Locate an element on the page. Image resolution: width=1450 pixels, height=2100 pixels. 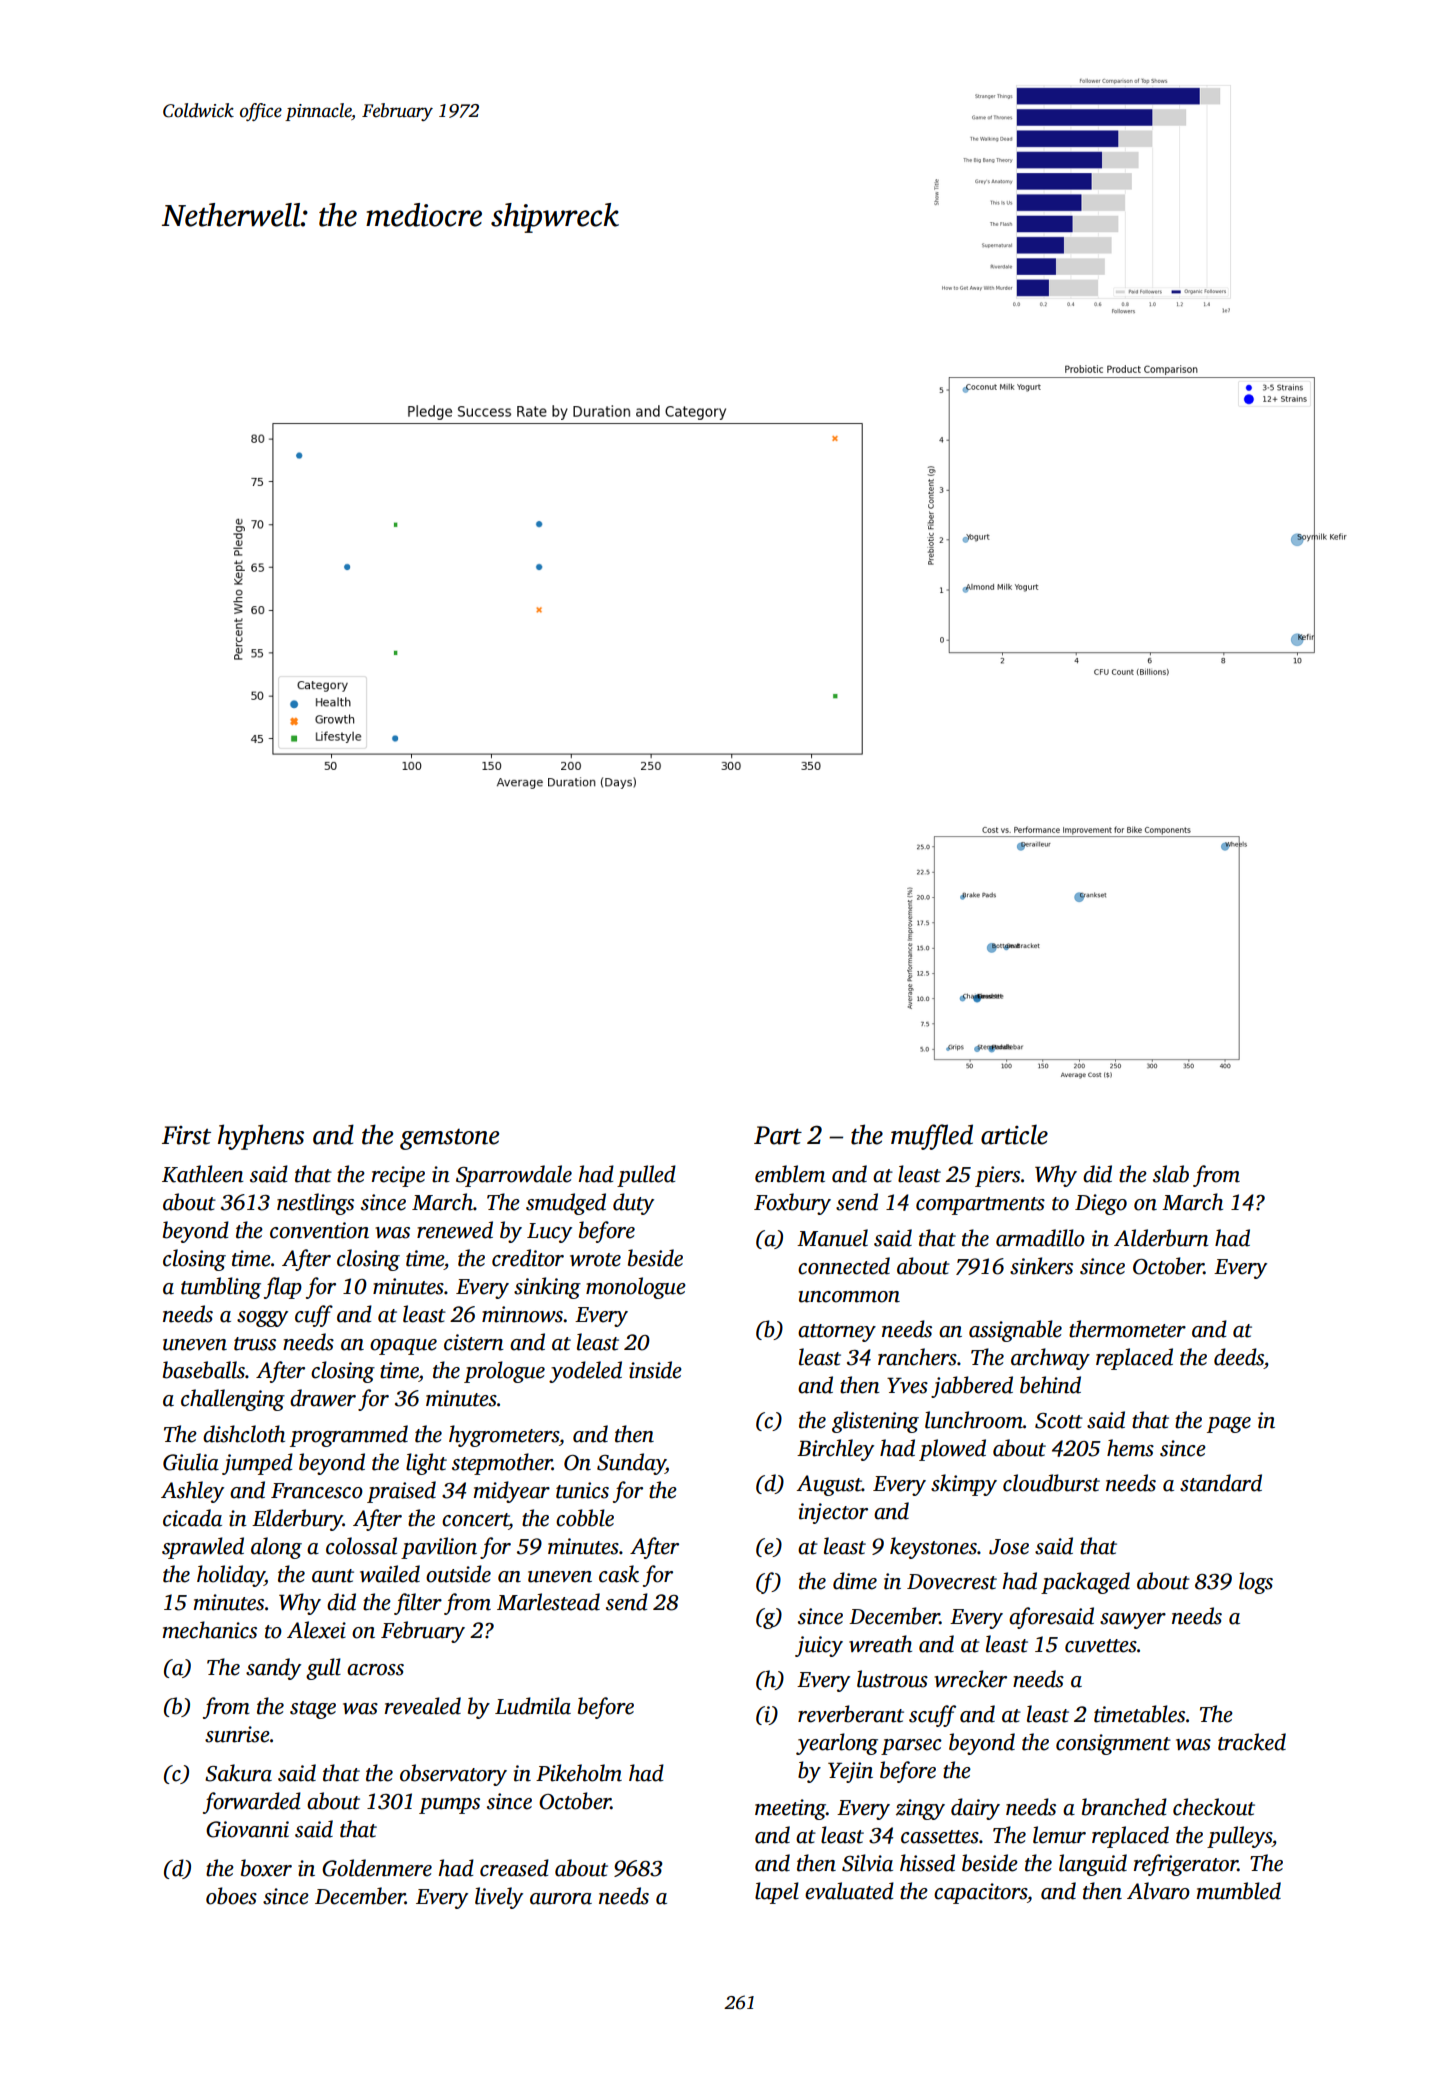
Jose is located at coordinates (1009, 1547).
